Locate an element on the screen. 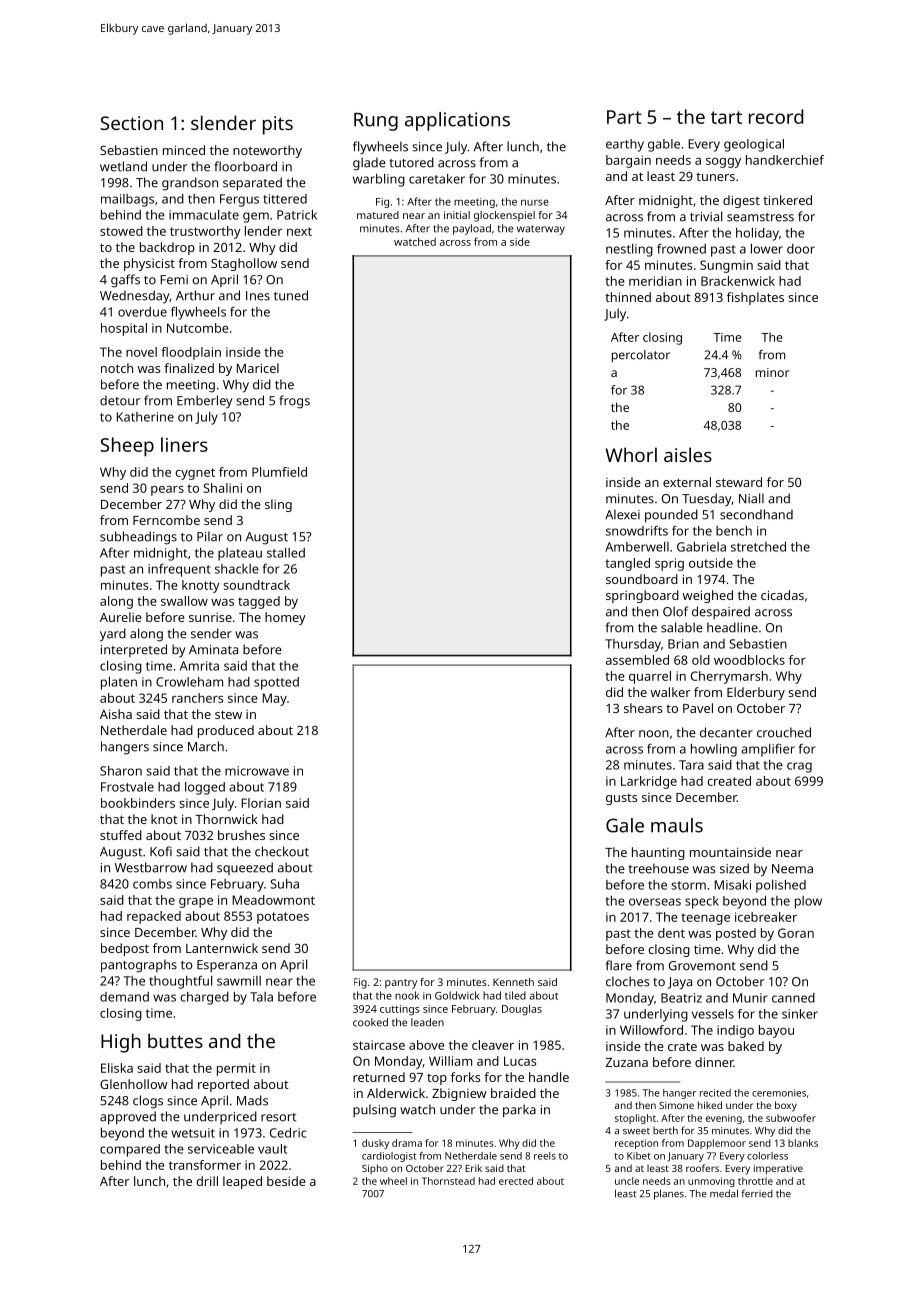 The height and width of the screenshot is (1308, 924). canned is located at coordinates (793, 998).
